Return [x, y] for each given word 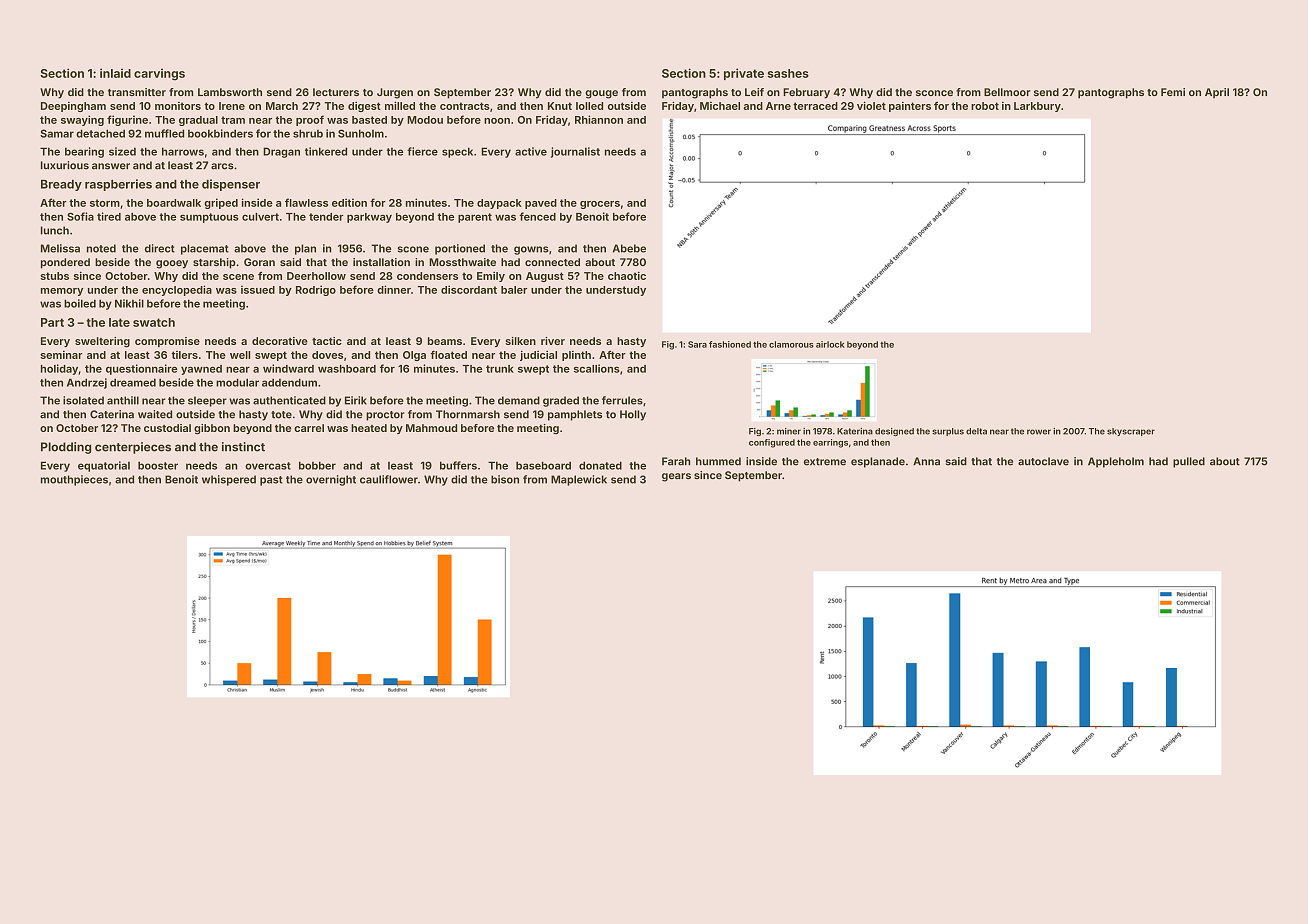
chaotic [627, 275]
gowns [531, 250]
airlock [830, 344]
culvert [260, 217]
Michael [720, 106]
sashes [788, 73]
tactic [327, 341]
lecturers [336, 92]
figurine [127, 120]
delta [976, 431]
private [744, 74]
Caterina [112, 414]
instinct [243, 447]
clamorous [791, 344]
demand [519, 400]
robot [985, 106]
